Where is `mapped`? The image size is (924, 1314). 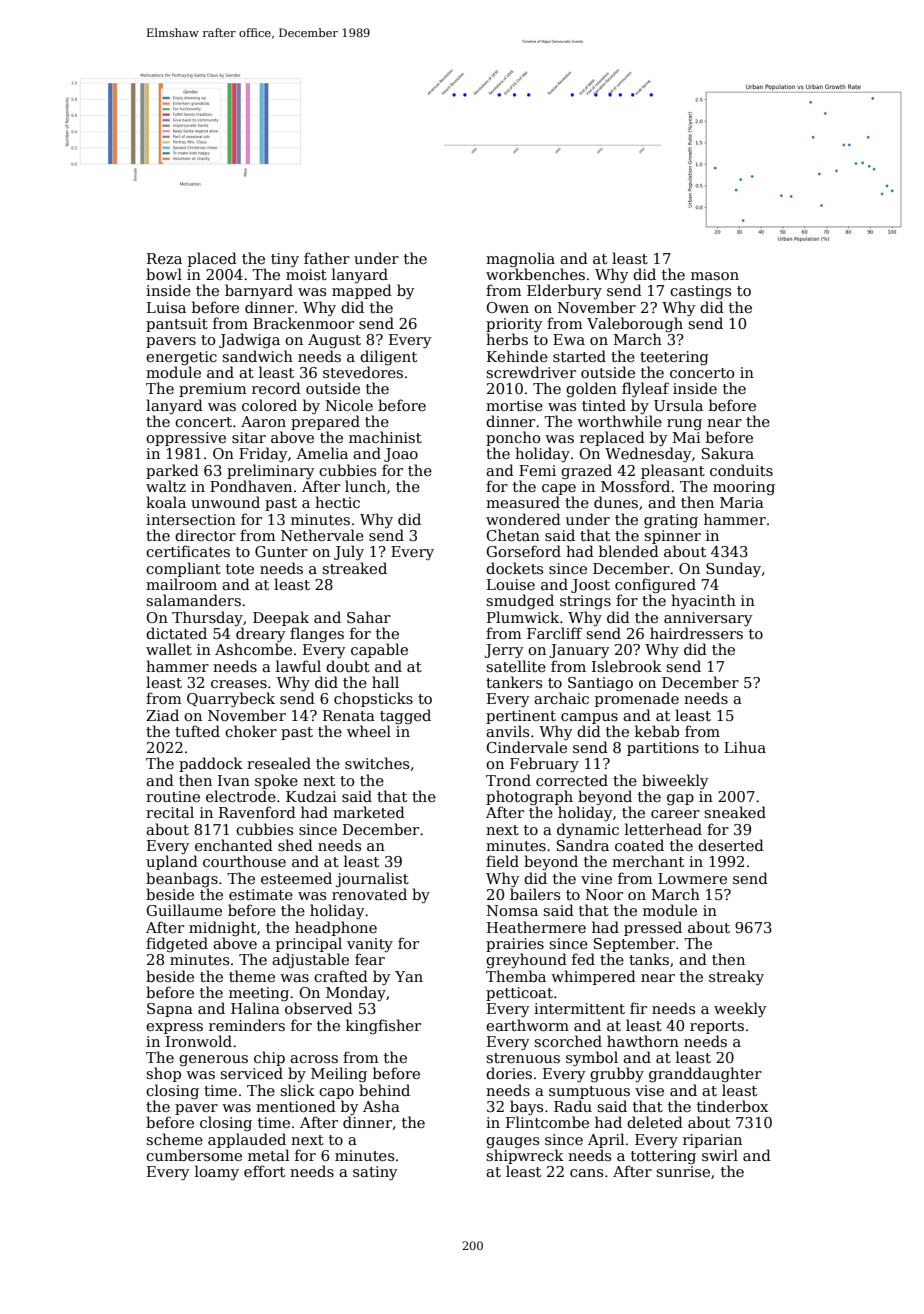 mapped is located at coordinates (362, 291).
